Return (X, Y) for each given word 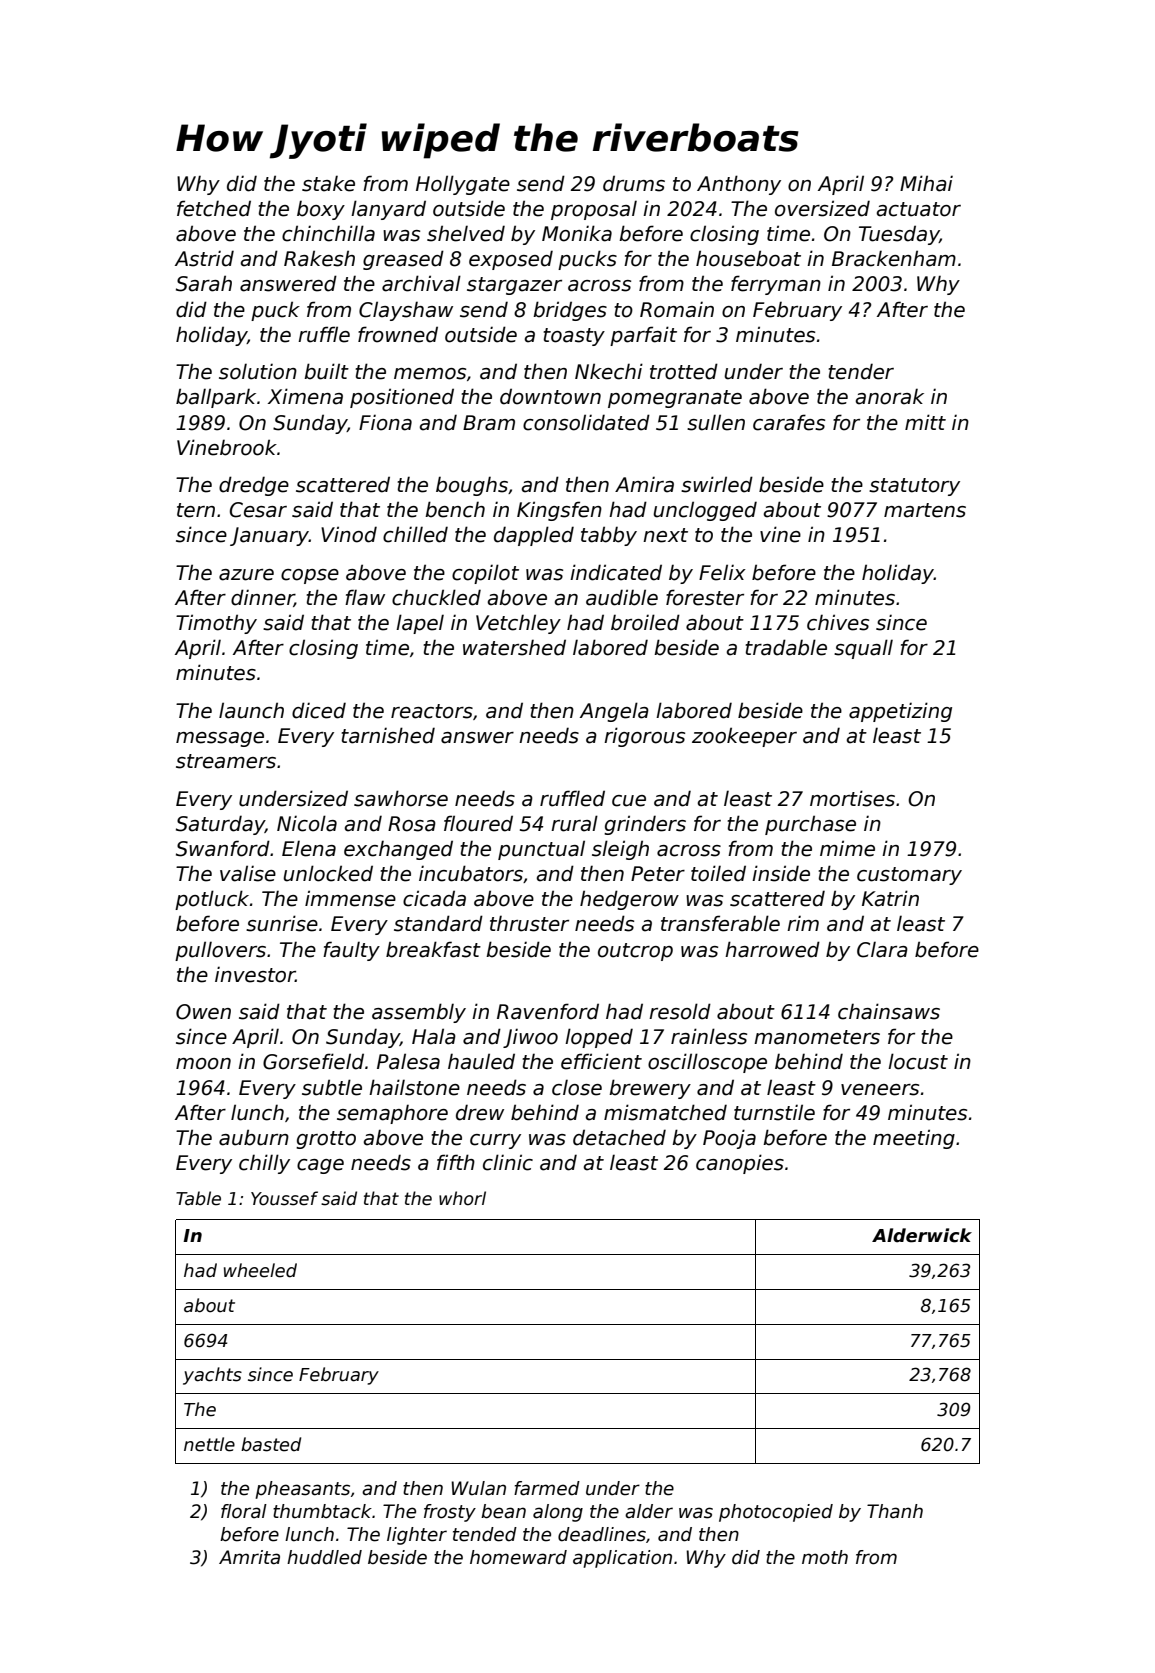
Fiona (385, 422)
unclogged (705, 511)
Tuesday (899, 235)
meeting (914, 1139)
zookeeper (744, 737)
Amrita (249, 1557)
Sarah (204, 283)
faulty (351, 951)
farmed (547, 1488)
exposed (511, 260)
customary (909, 876)
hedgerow (629, 900)
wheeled (260, 1270)
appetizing (900, 712)
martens (925, 510)
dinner (262, 598)
